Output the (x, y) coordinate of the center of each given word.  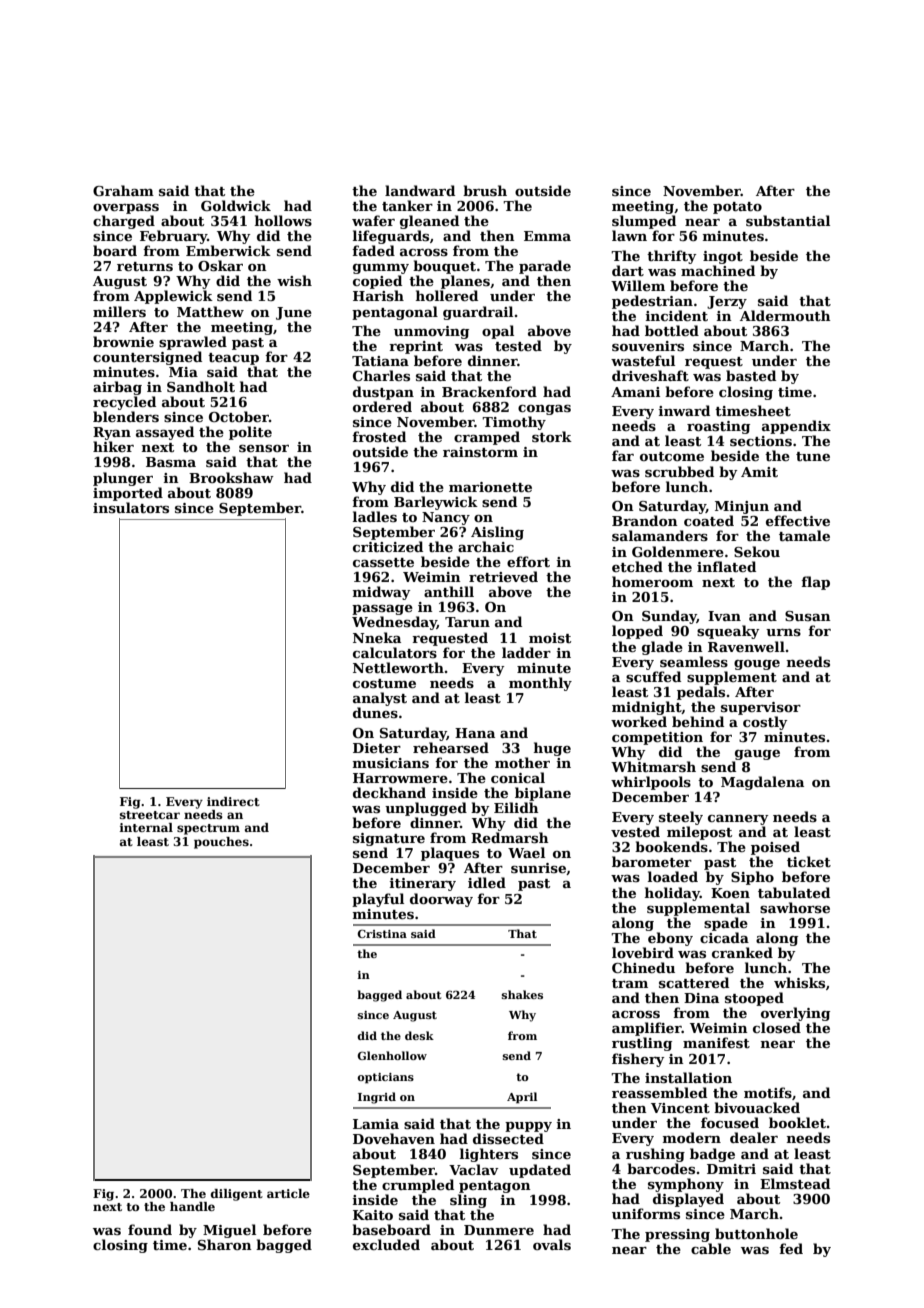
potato (737, 208)
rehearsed (451, 747)
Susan (808, 616)
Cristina (382, 934)
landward (420, 190)
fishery (638, 1060)
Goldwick (236, 205)
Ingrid (377, 1098)
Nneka (377, 637)
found (150, 1229)
